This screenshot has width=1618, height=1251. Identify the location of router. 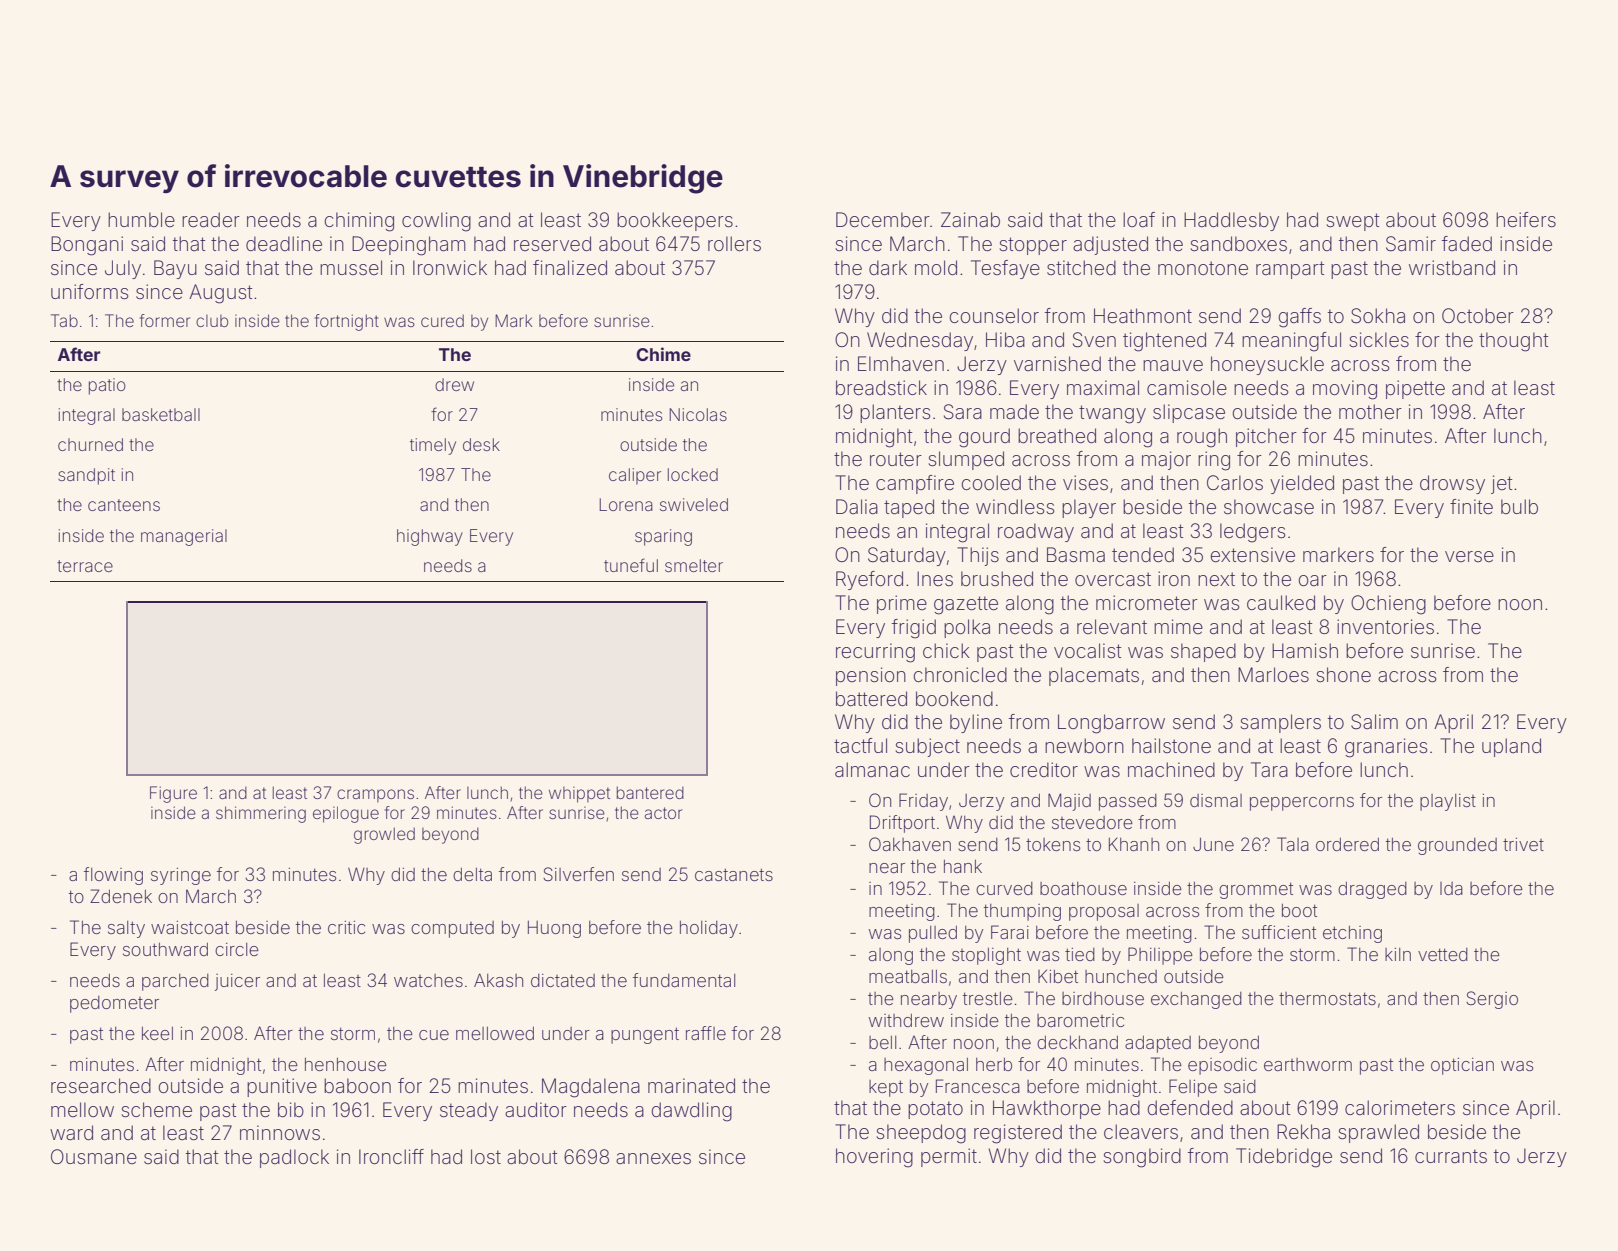
(896, 459).
